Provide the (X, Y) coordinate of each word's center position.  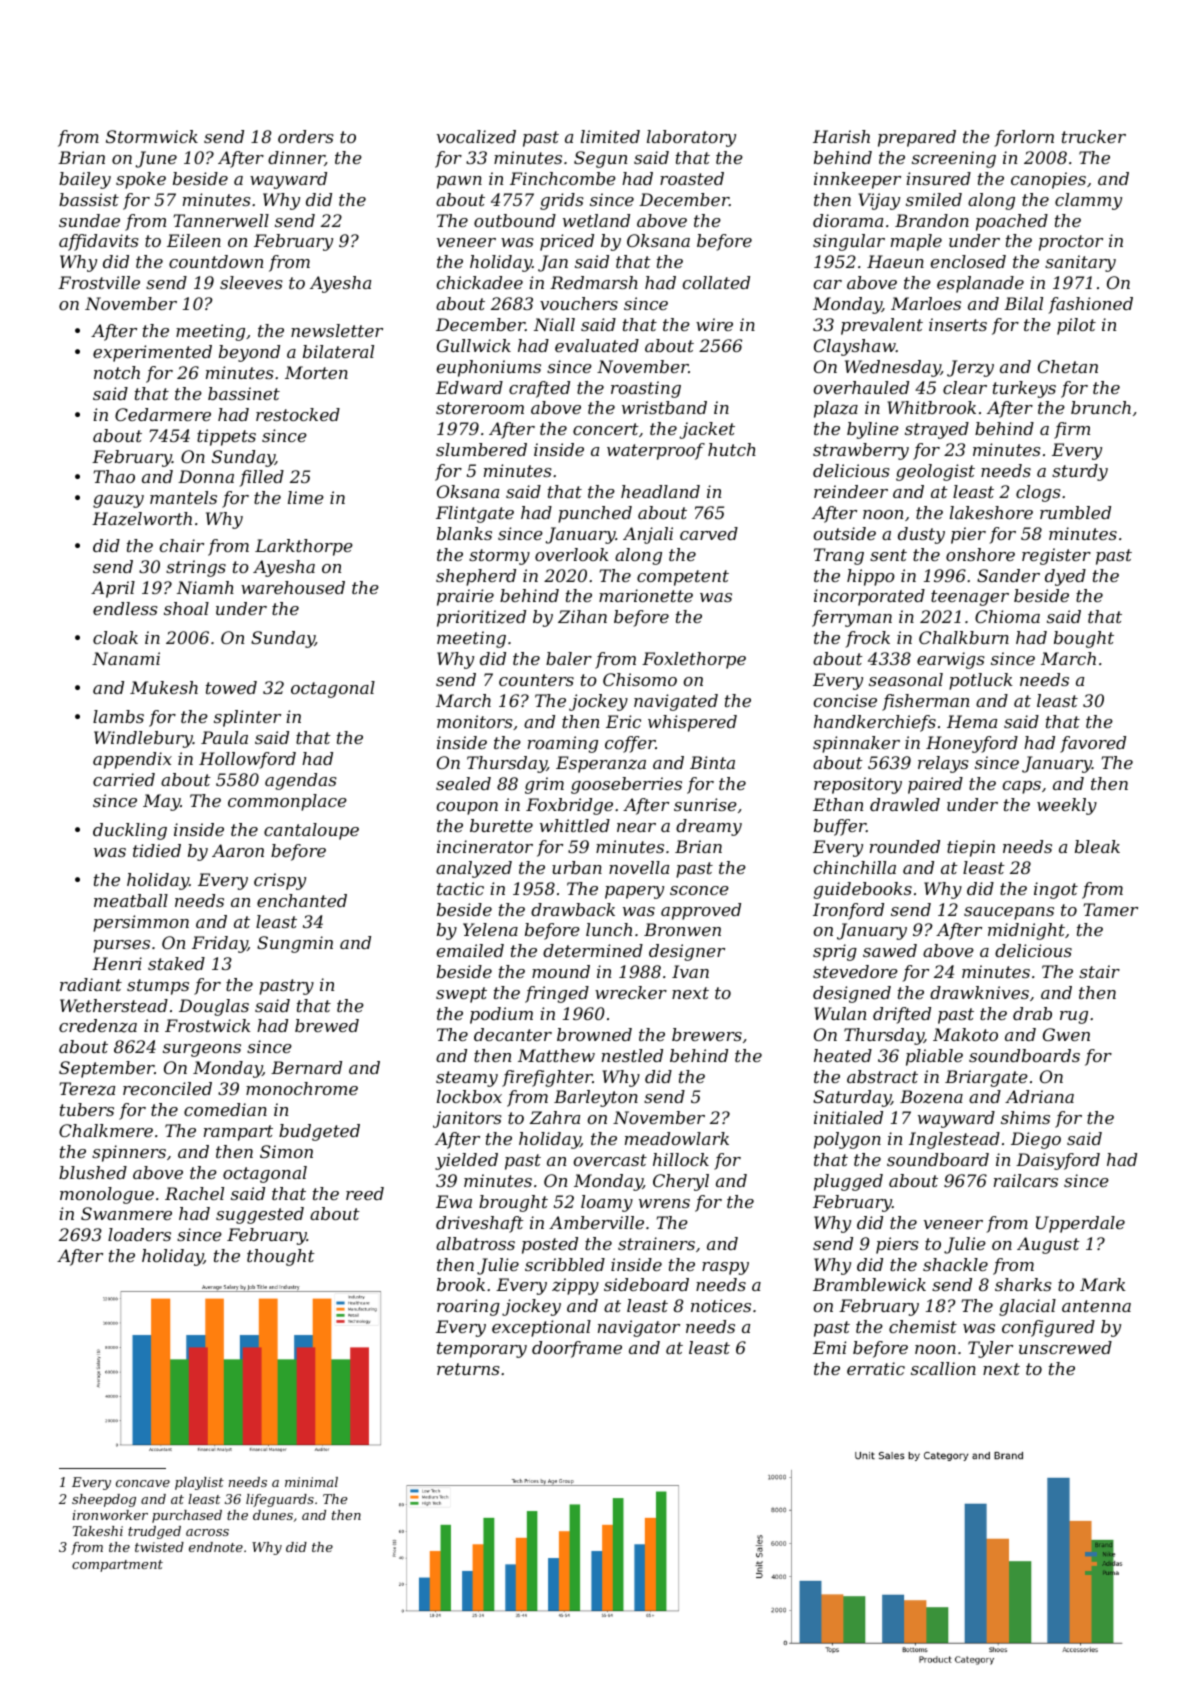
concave (143, 1483)
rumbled (1075, 512)
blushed (93, 1172)
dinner (296, 158)
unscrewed (1065, 1347)
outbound (515, 220)
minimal (311, 1482)
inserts (958, 324)
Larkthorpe (304, 547)
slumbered (481, 449)
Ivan (690, 971)
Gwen (1066, 1034)
